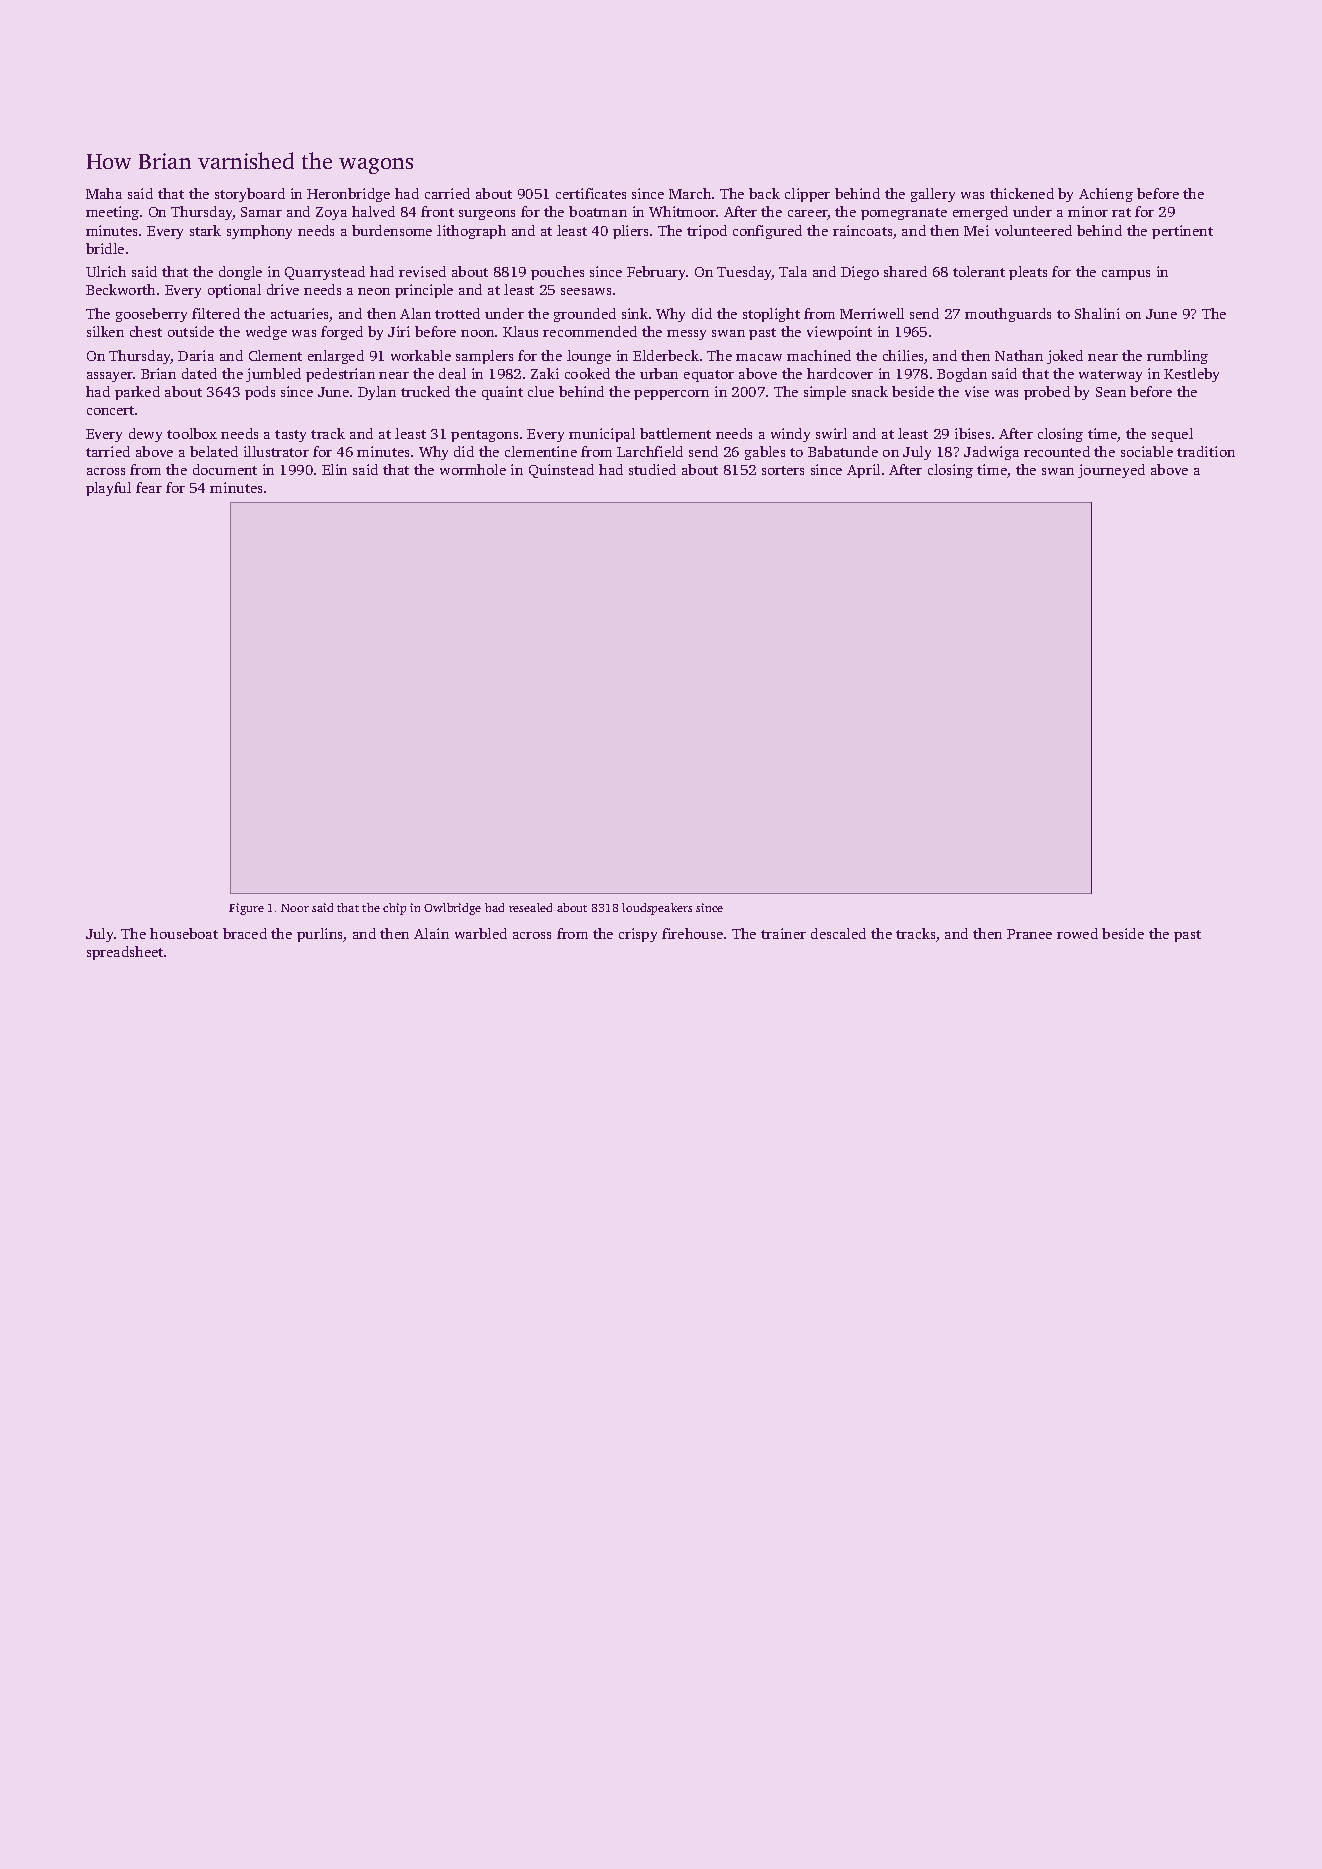 The image size is (1322, 1869). I want to click on Shalini, so click(1097, 313).
